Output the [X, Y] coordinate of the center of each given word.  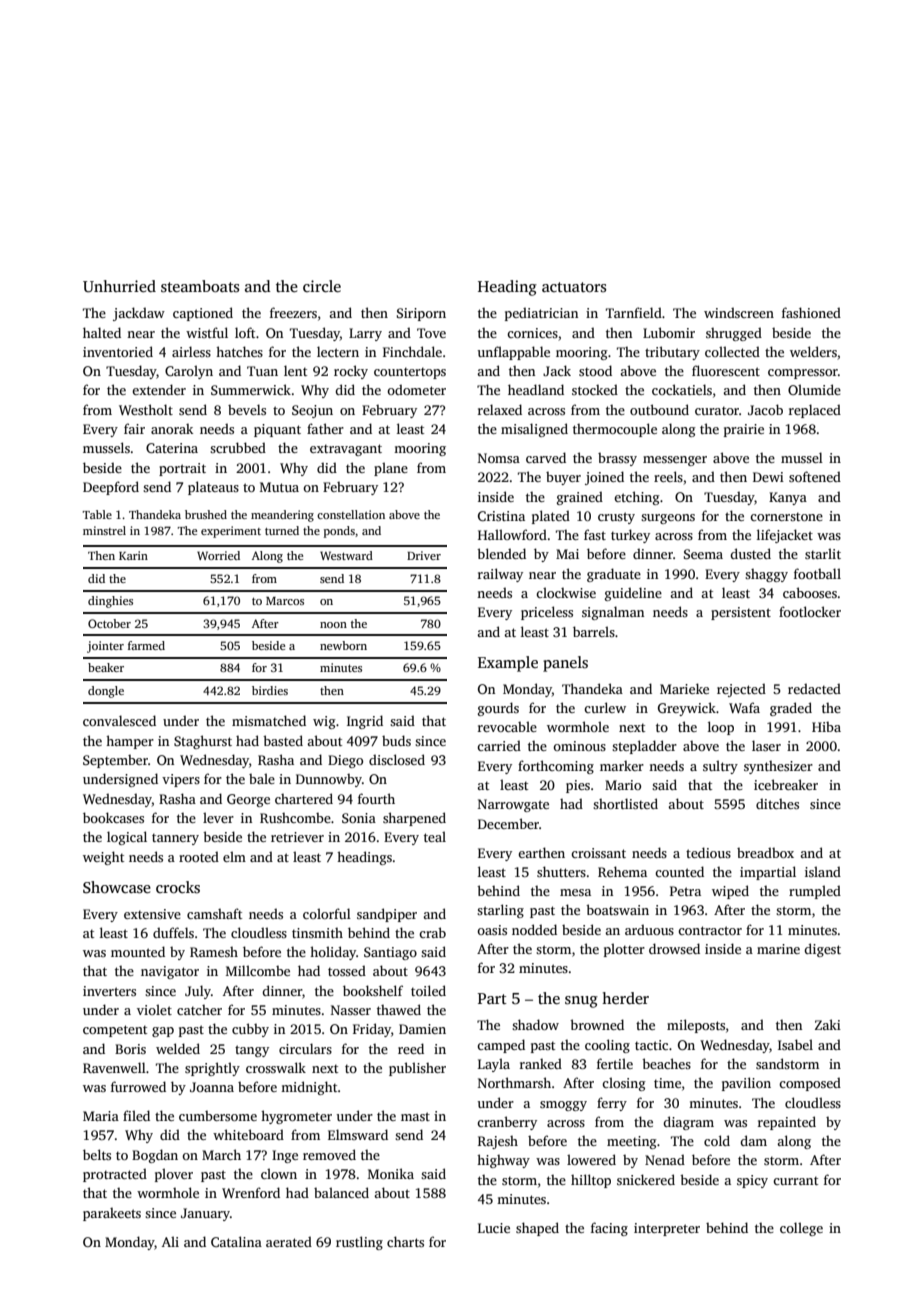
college [801, 1229]
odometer [416, 389]
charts [405, 1241]
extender [159, 389]
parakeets [112, 1214]
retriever [297, 837]
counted [679, 871]
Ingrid [365, 722]
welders [813, 351]
